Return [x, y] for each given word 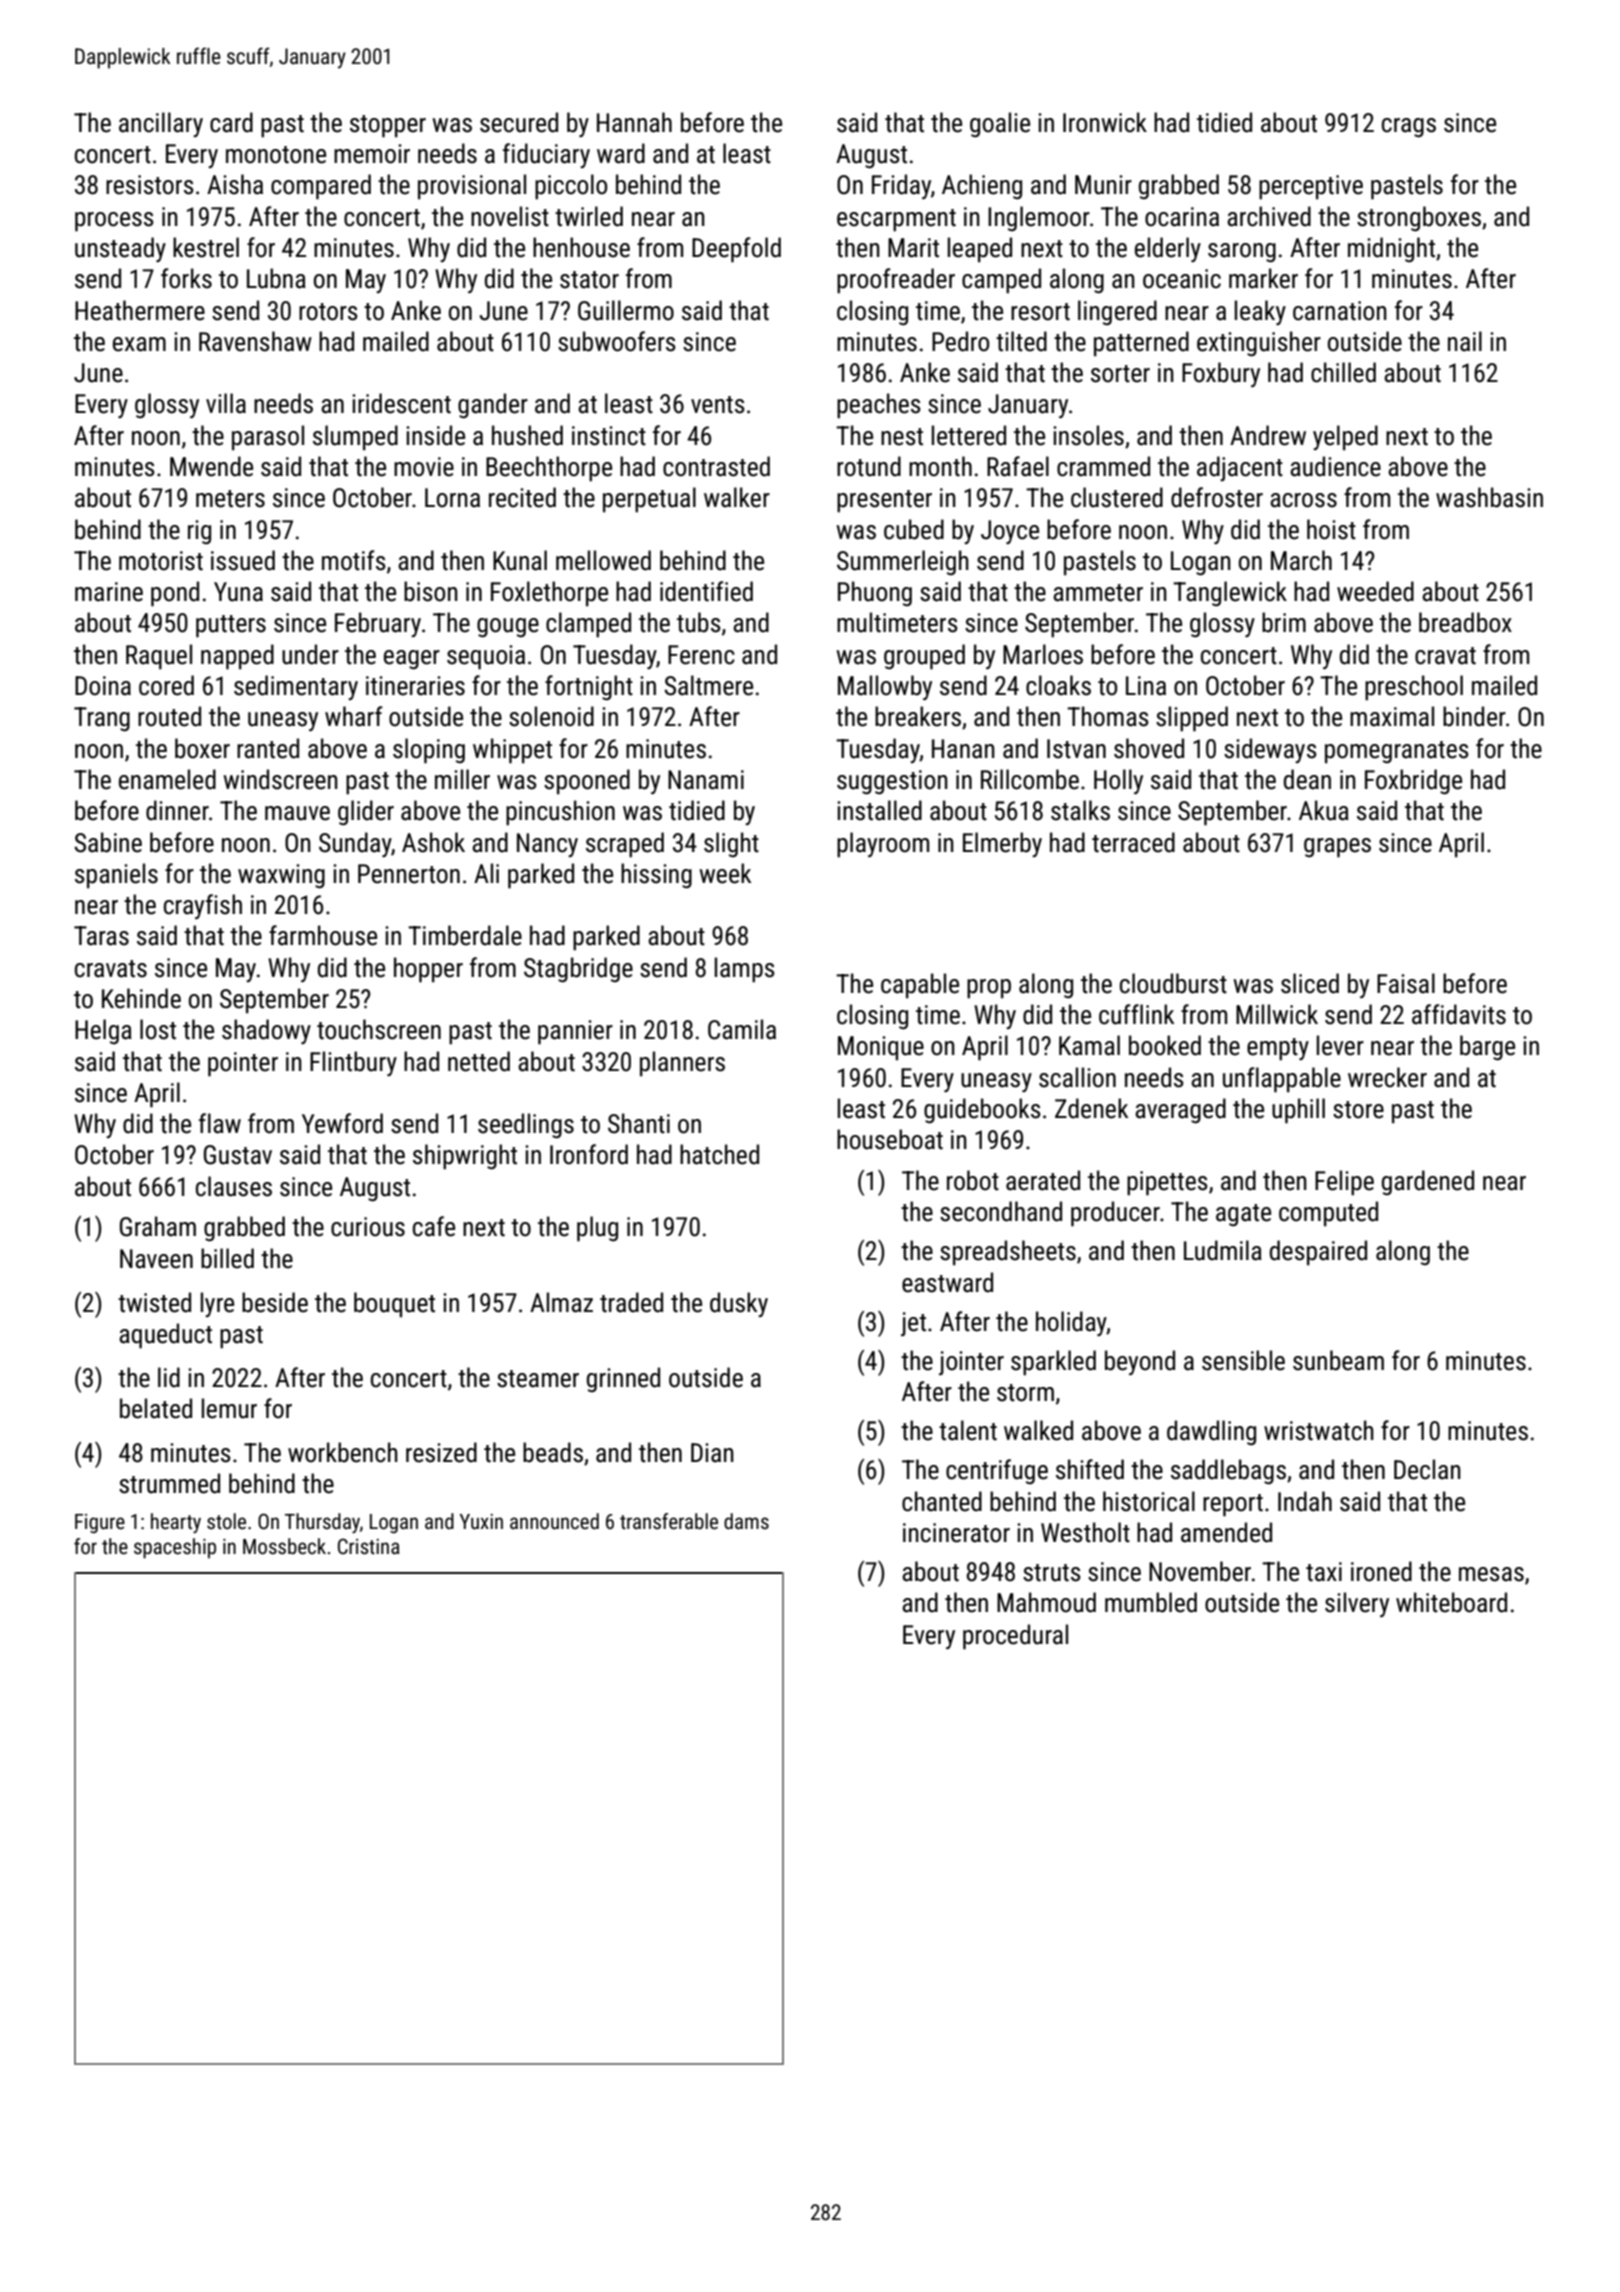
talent [968, 1430]
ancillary [161, 124]
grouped [924, 657]
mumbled [1151, 1602]
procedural [1015, 1637]
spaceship [175, 1548]
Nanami [706, 780]
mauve [297, 813]
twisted [154, 1302]
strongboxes [1419, 219]
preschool [1414, 688]
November [1200, 1571]
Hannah [634, 122]
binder [1474, 716]
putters [231, 626]
